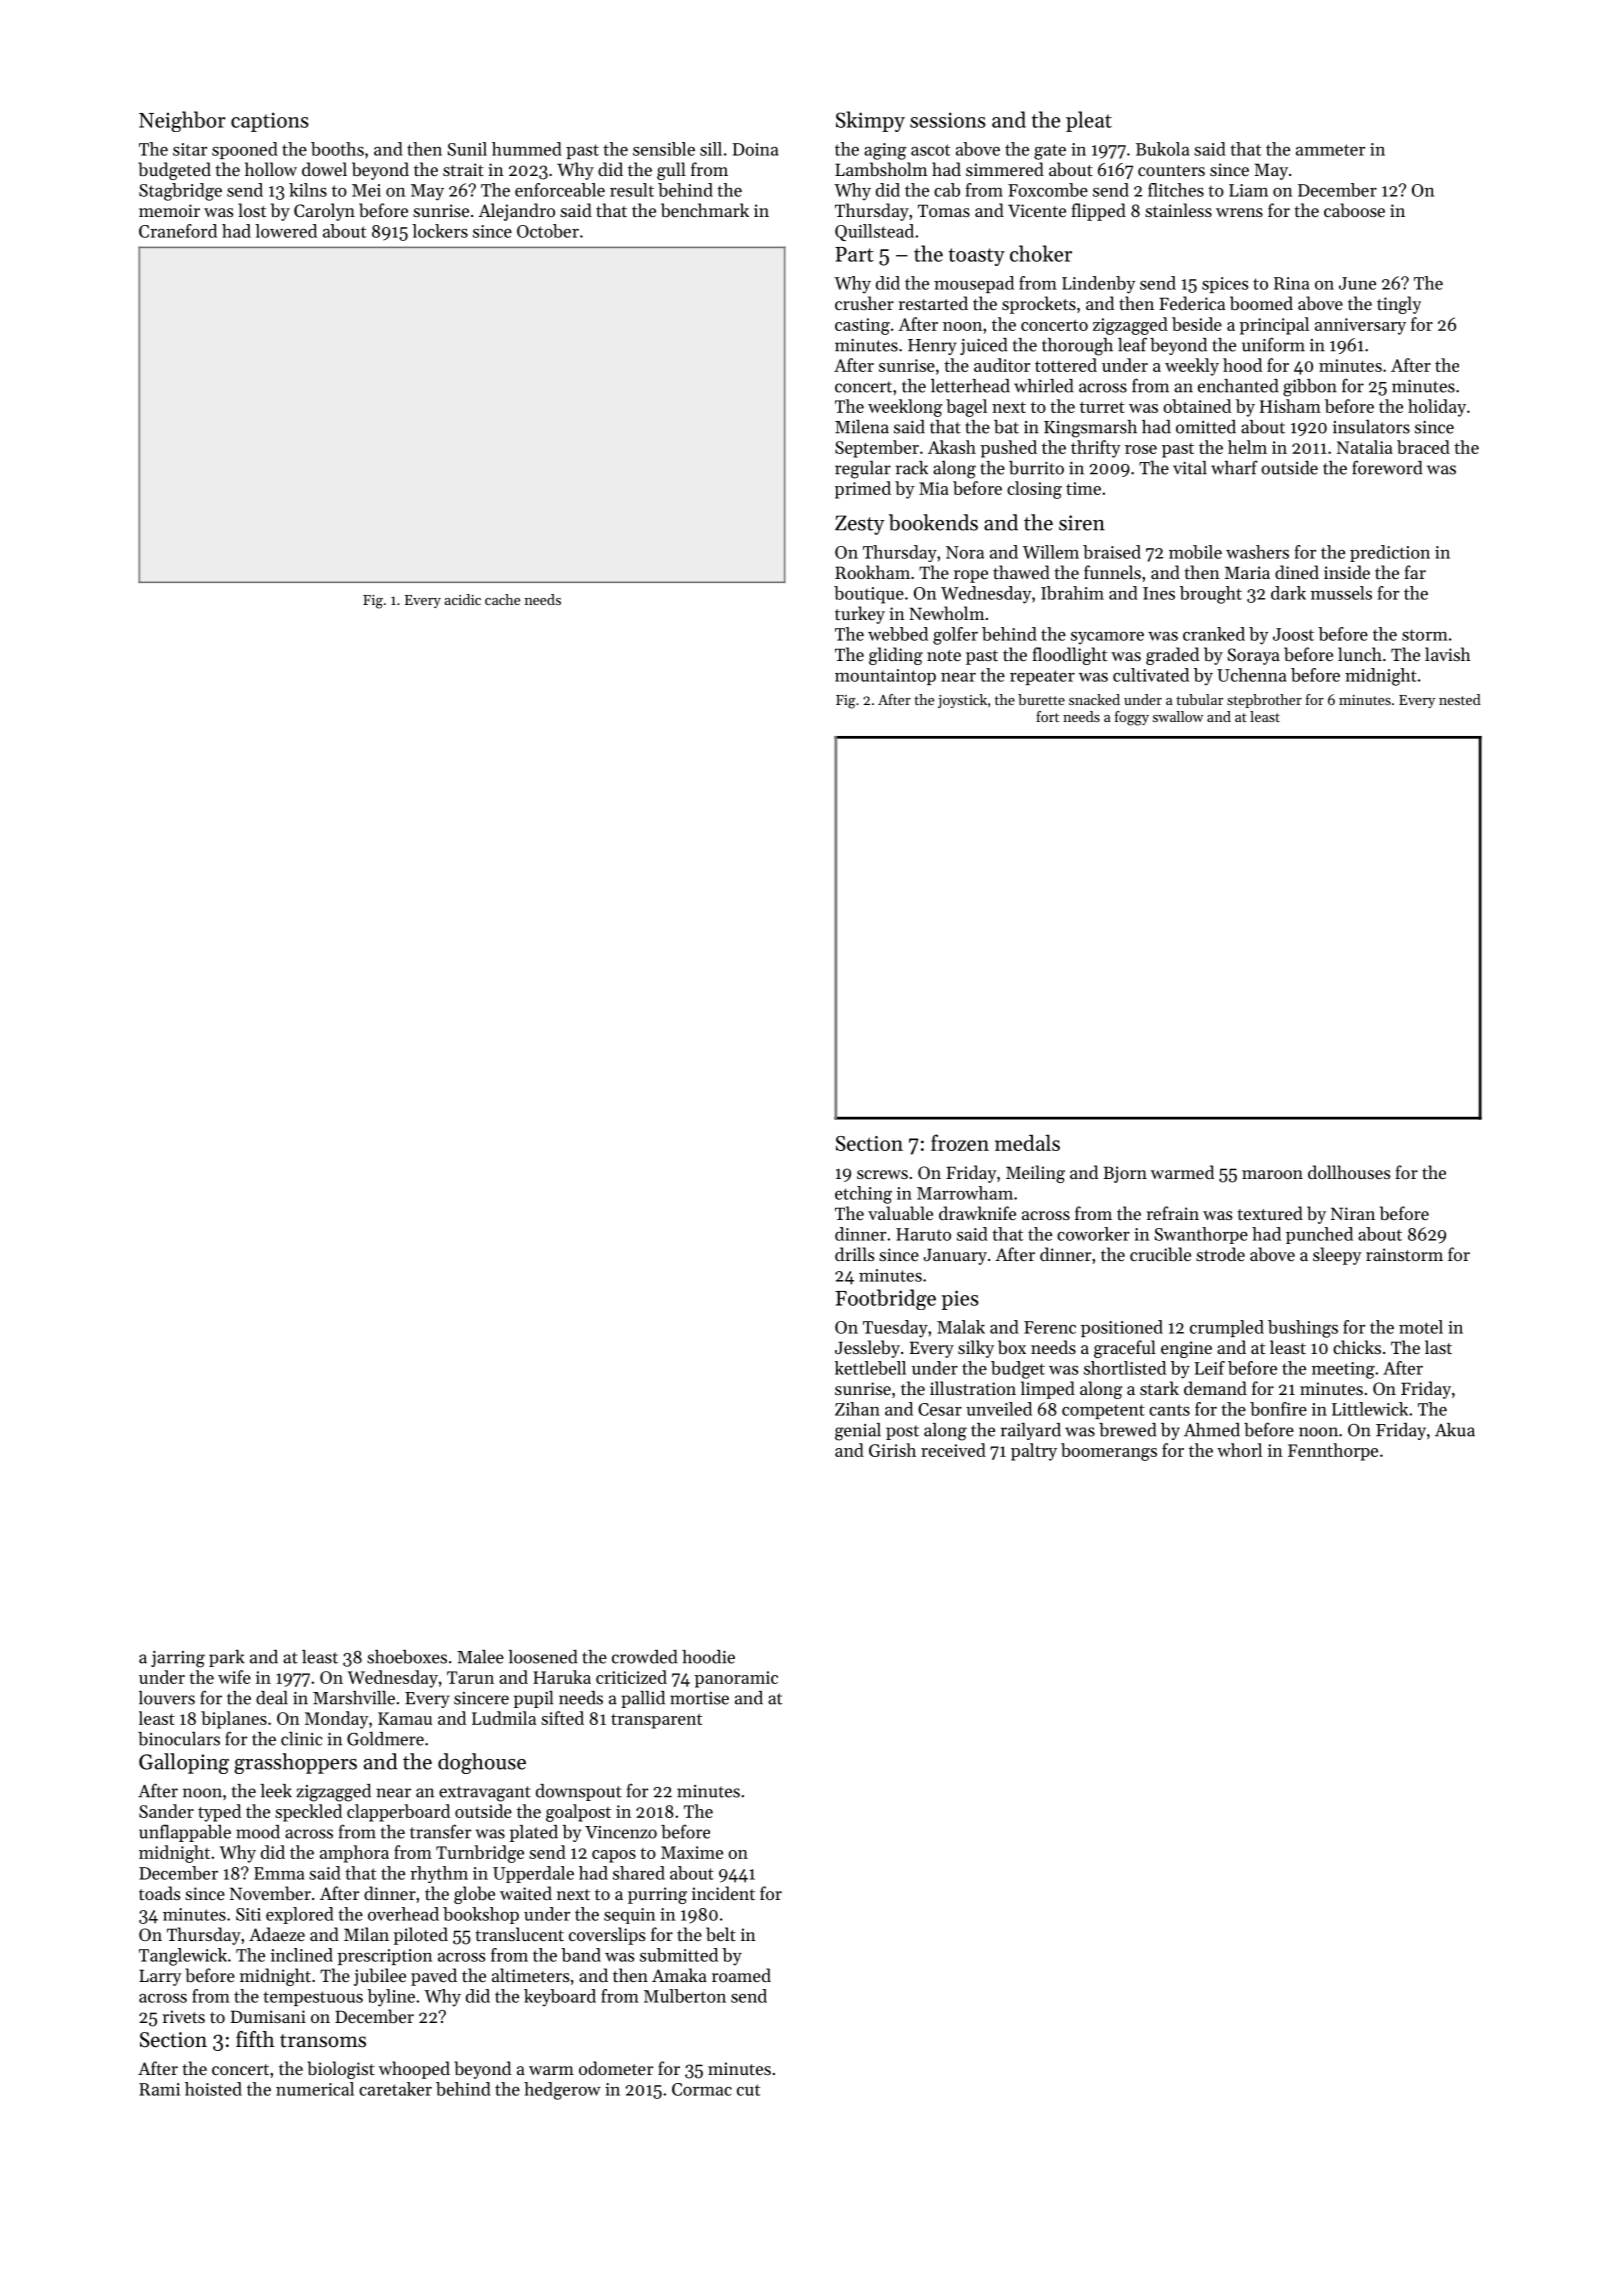 The height and width of the image is (2292, 1620). Describe the element at coordinates (467, 149) in the image. I see `Sunil` at that location.
